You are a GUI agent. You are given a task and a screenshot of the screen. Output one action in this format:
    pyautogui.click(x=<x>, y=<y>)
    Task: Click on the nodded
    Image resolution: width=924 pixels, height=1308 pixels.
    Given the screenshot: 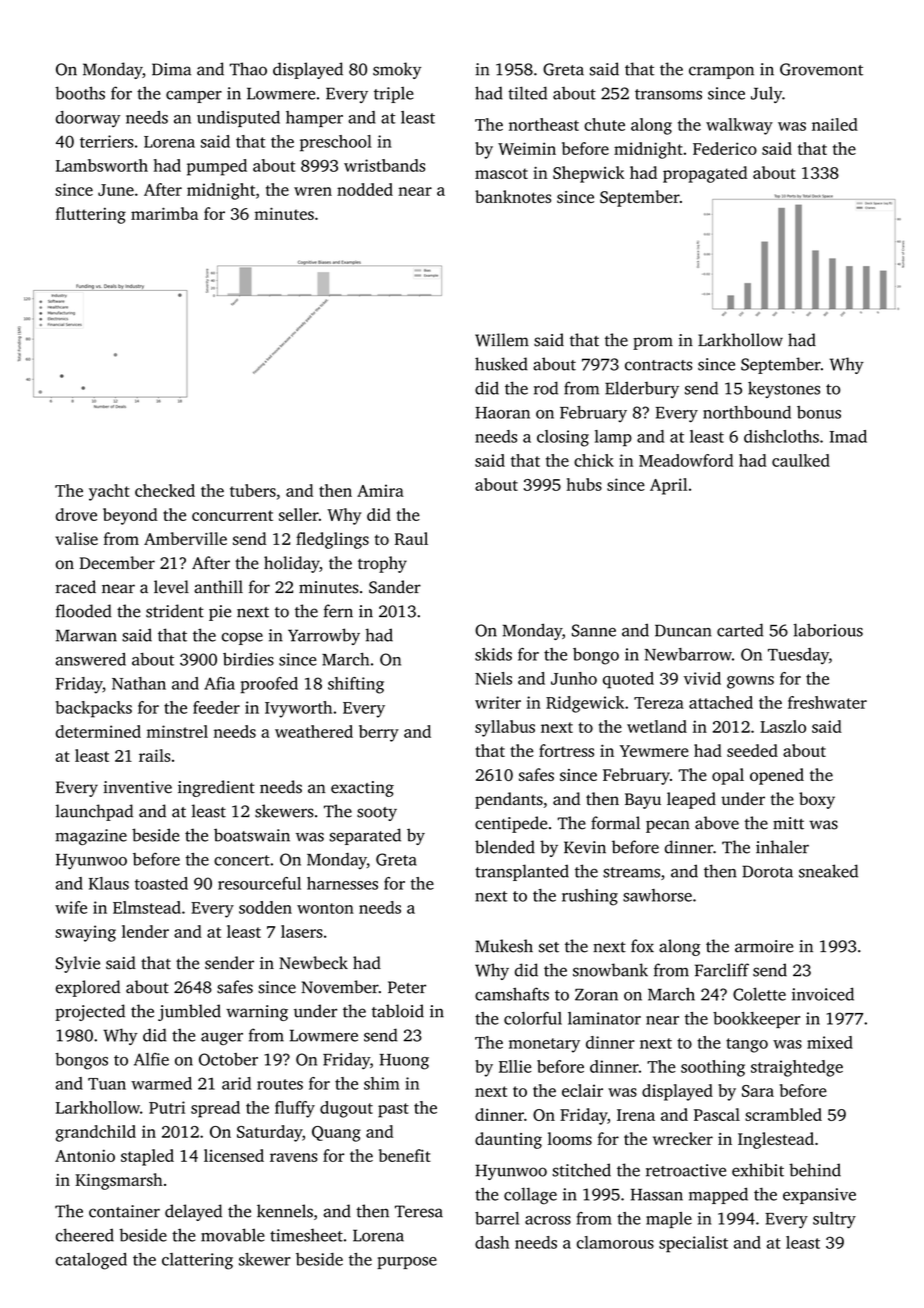 What is the action you would take?
    pyautogui.click(x=365, y=189)
